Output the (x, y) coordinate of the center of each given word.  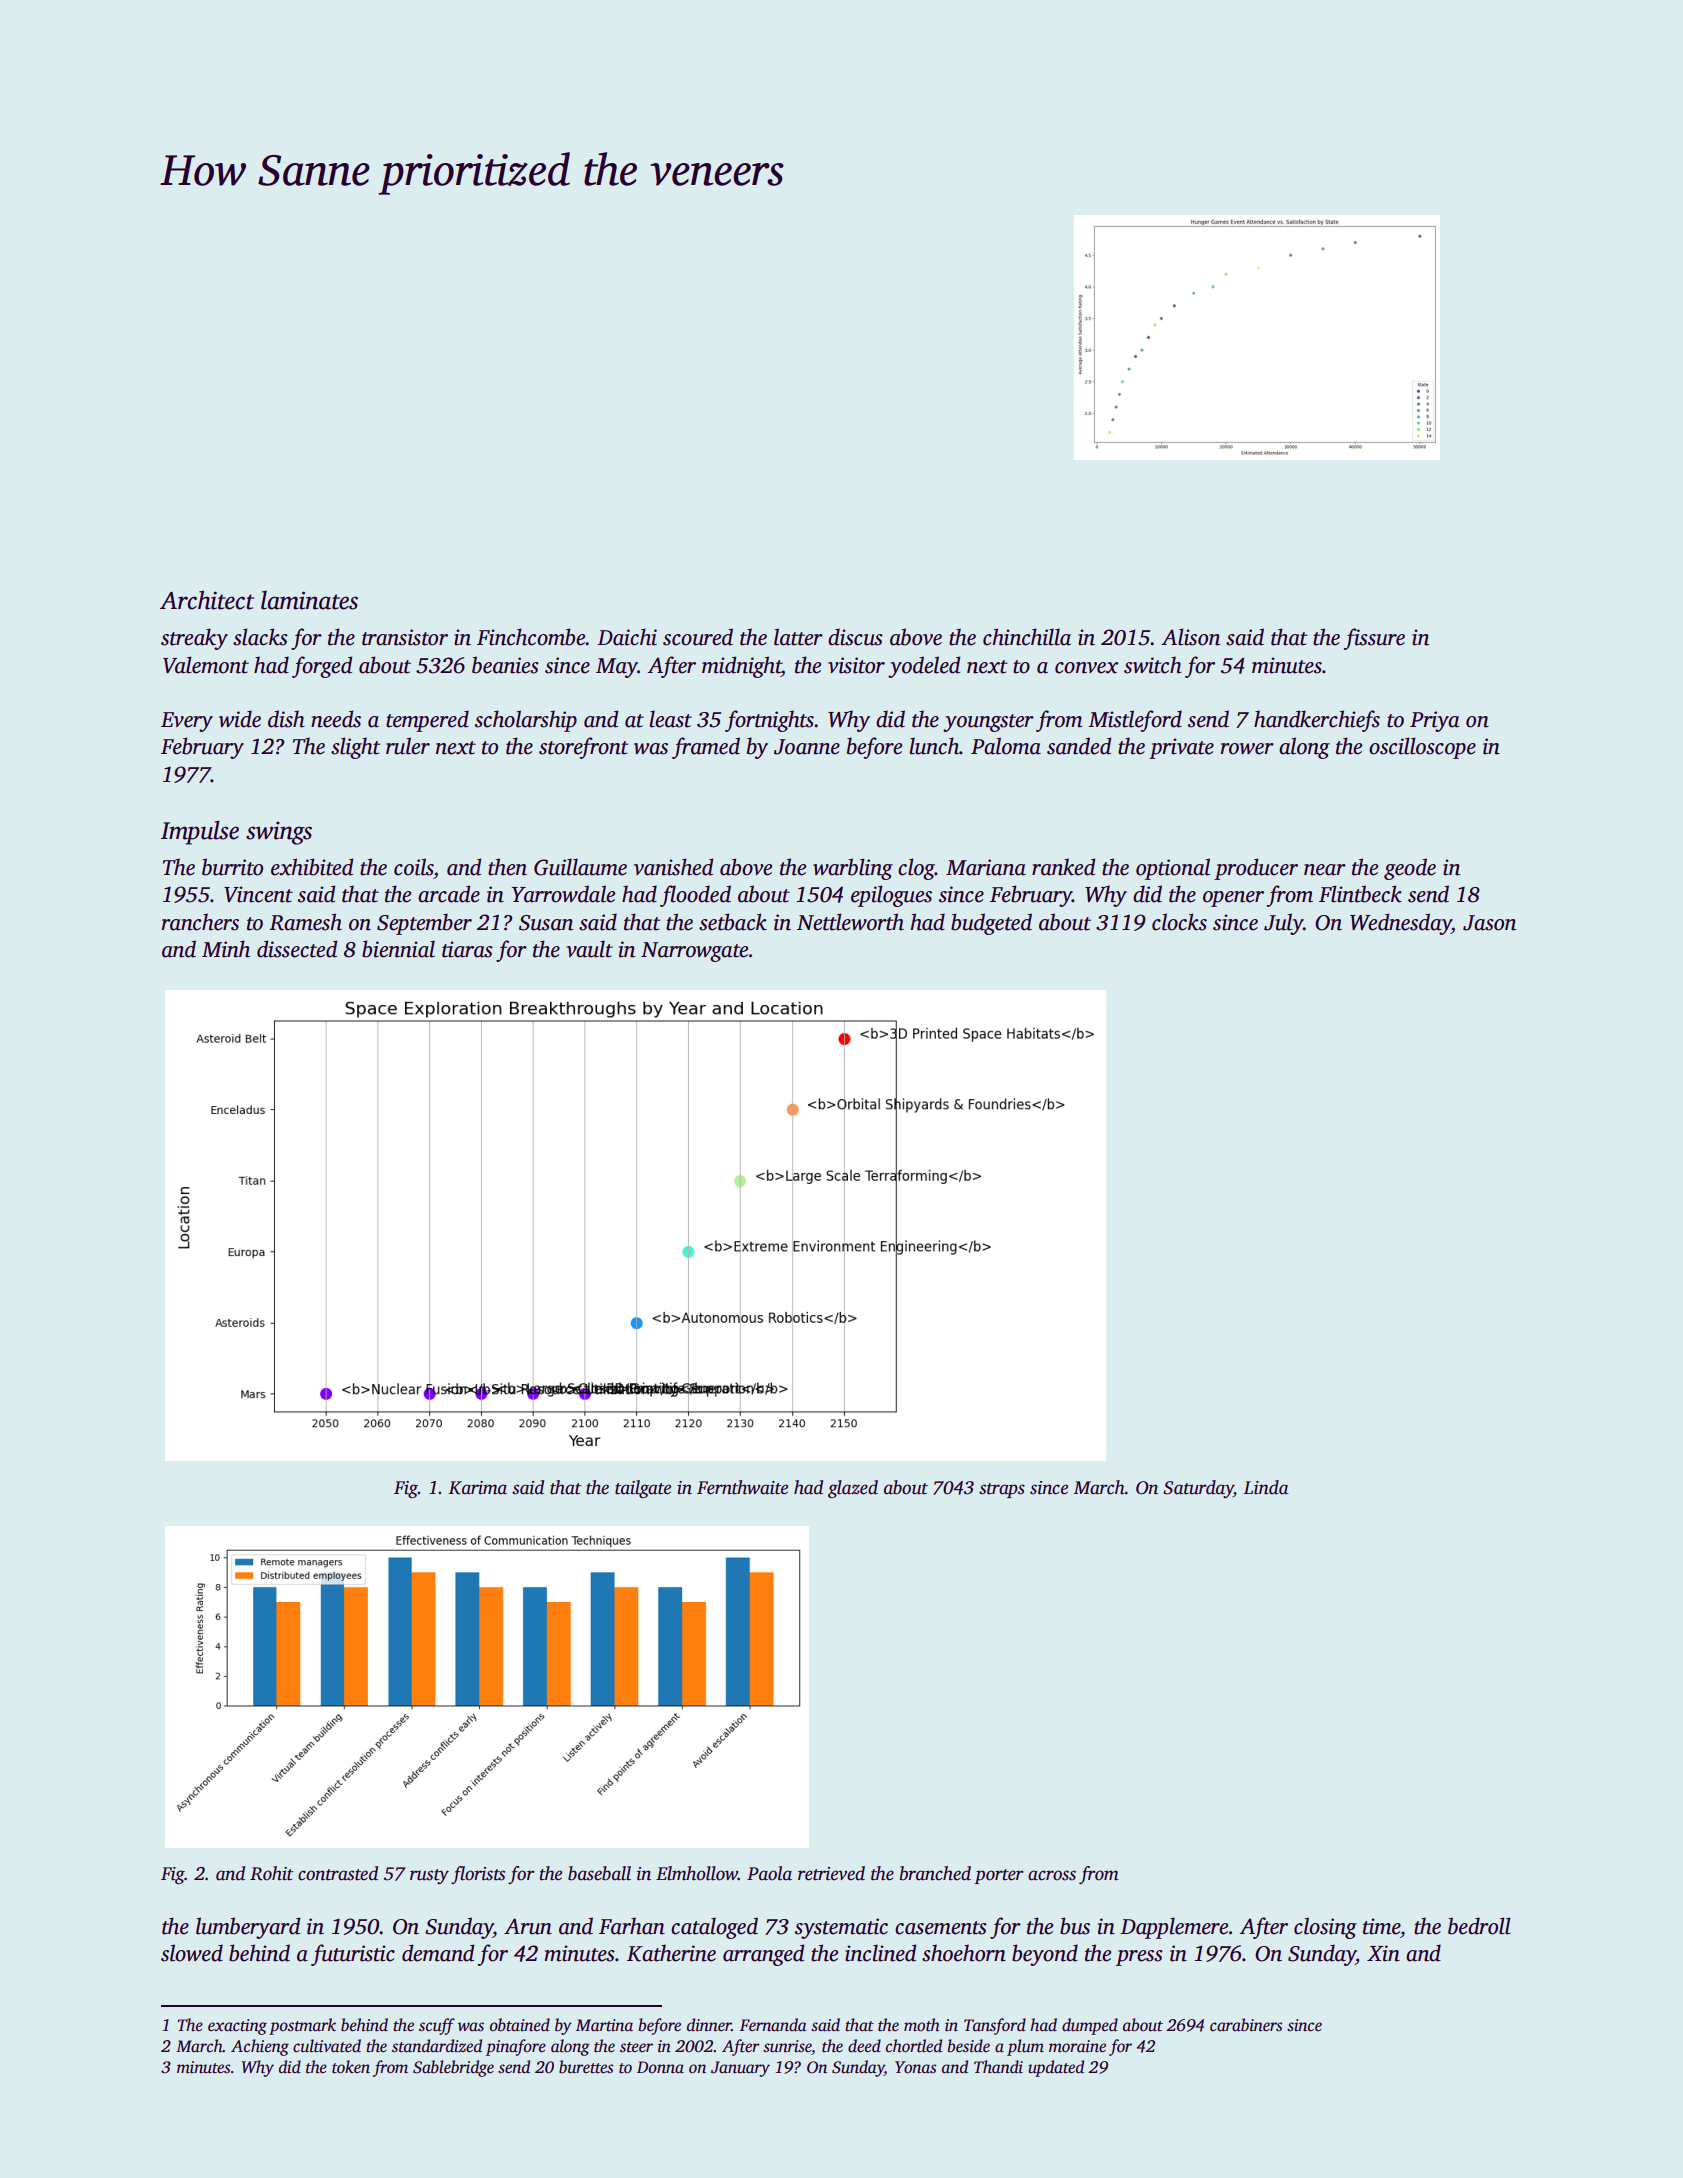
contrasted (338, 1873)
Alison (1190, 637)
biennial (398, 949)
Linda (1266, 1487)
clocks (1179, 922)
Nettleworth (850, 922)
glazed (853, 1489)
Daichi (627, 637)
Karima (477, 1488)
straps (1002, 1490)
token (351, 2067)
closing (1325, 1928)
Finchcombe (531, 637)
